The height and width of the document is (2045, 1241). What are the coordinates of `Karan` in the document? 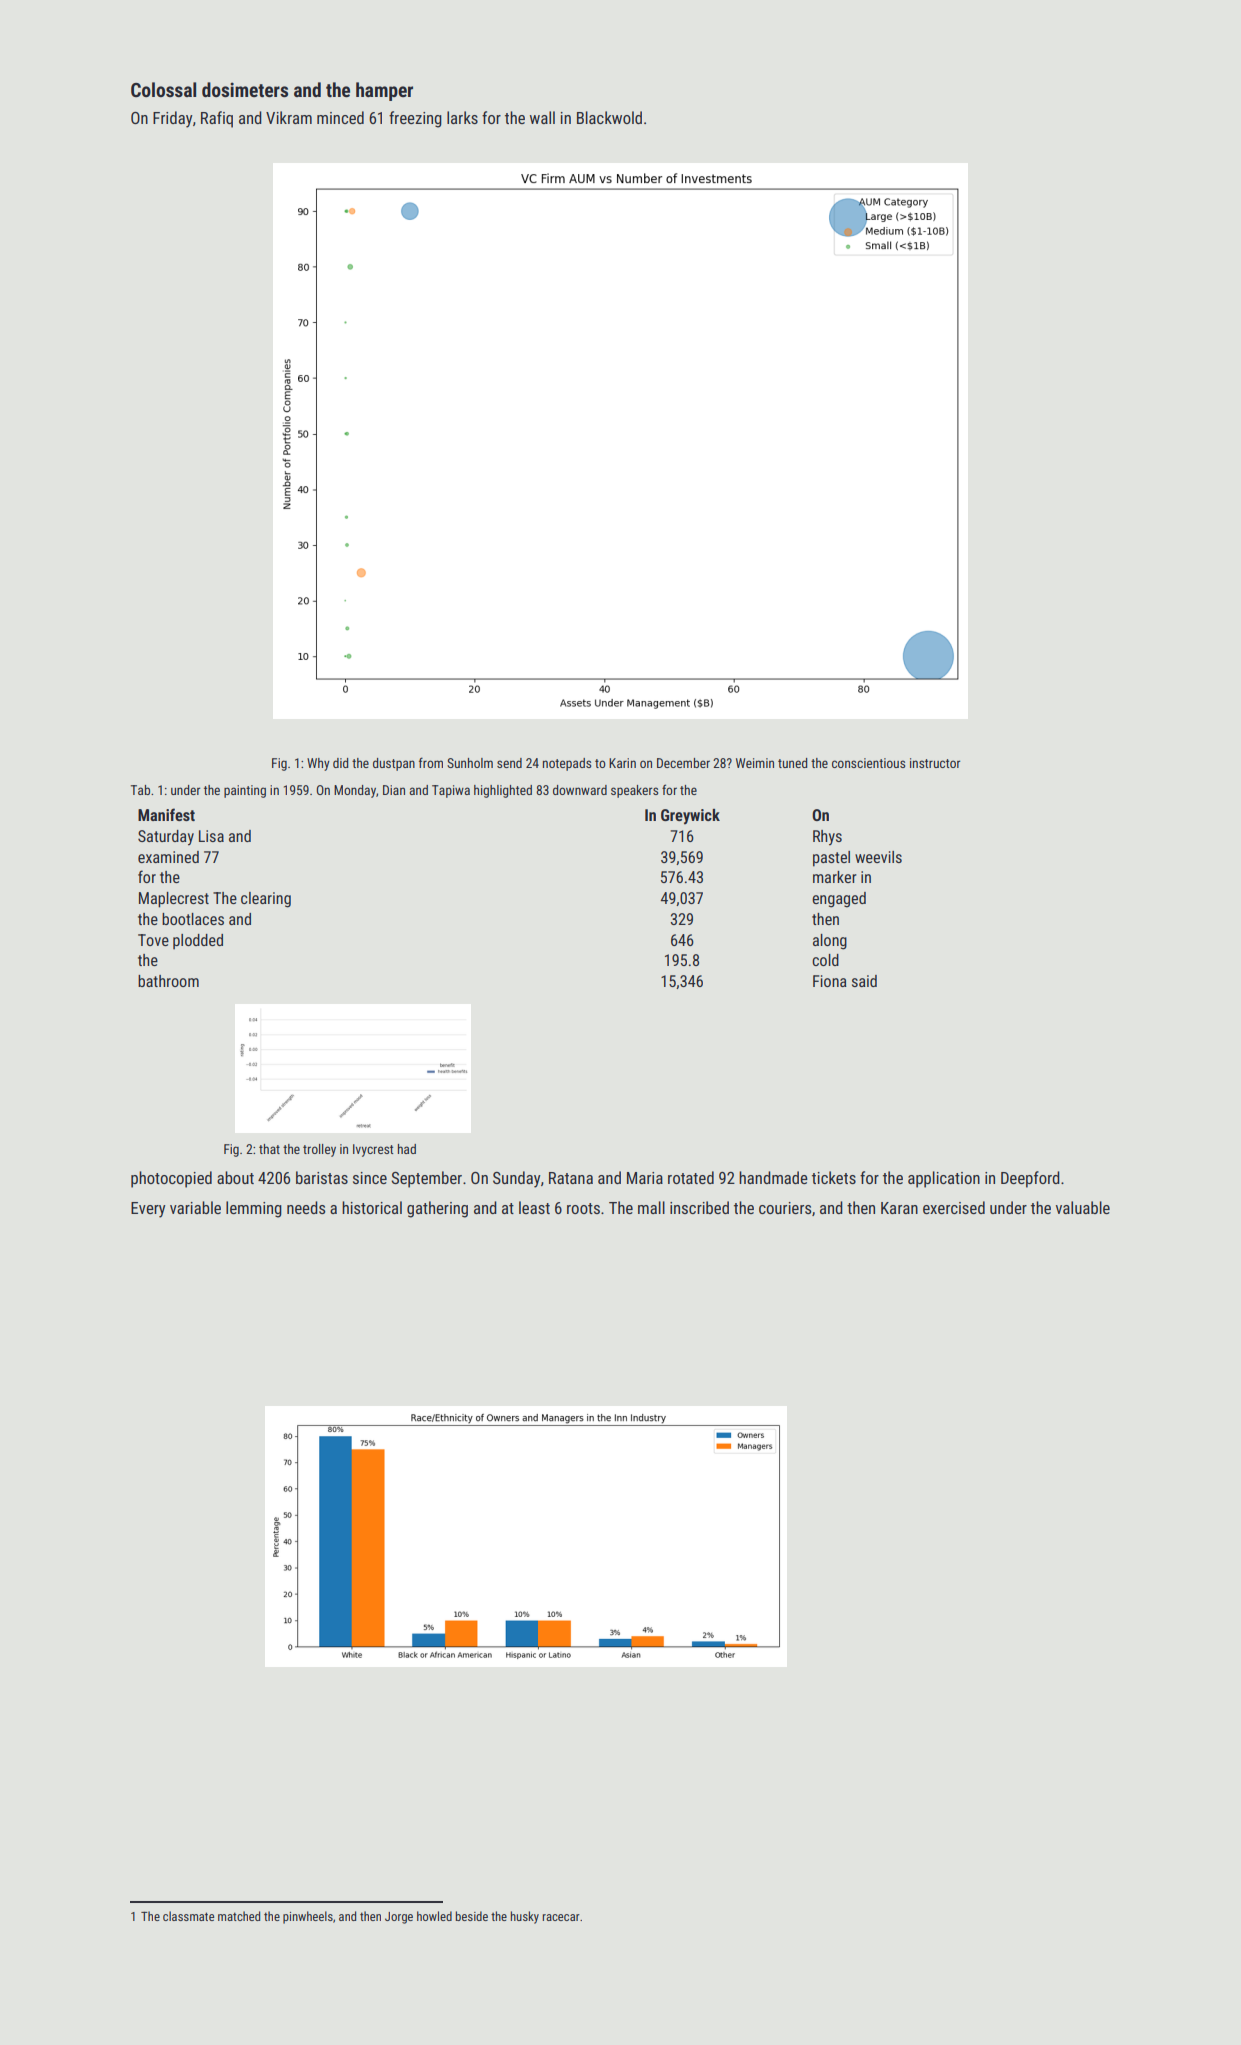 It's located at (899, 1208).
